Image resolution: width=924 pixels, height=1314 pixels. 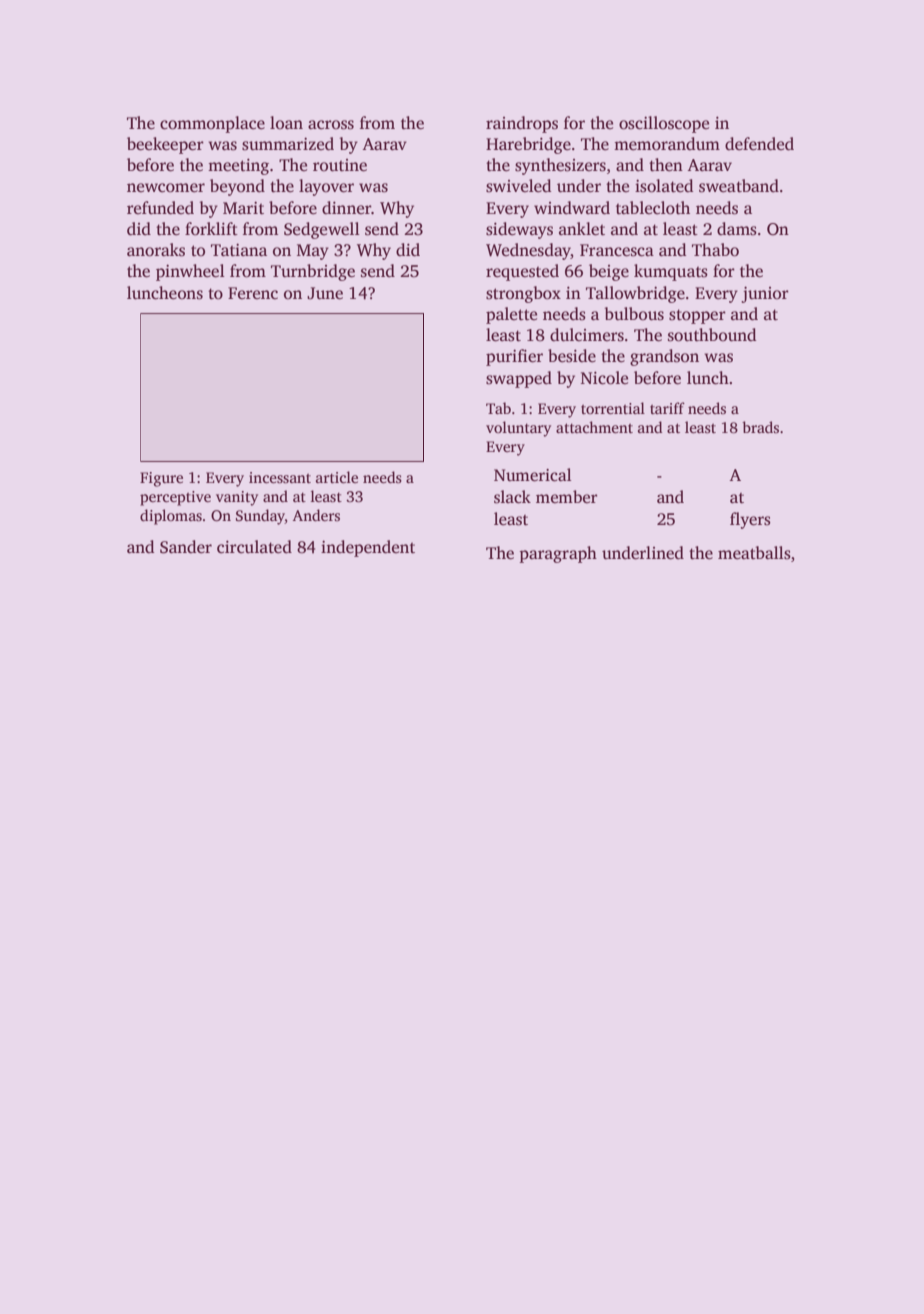 I want to click on tablecloth, so click(x=653, y=208).
